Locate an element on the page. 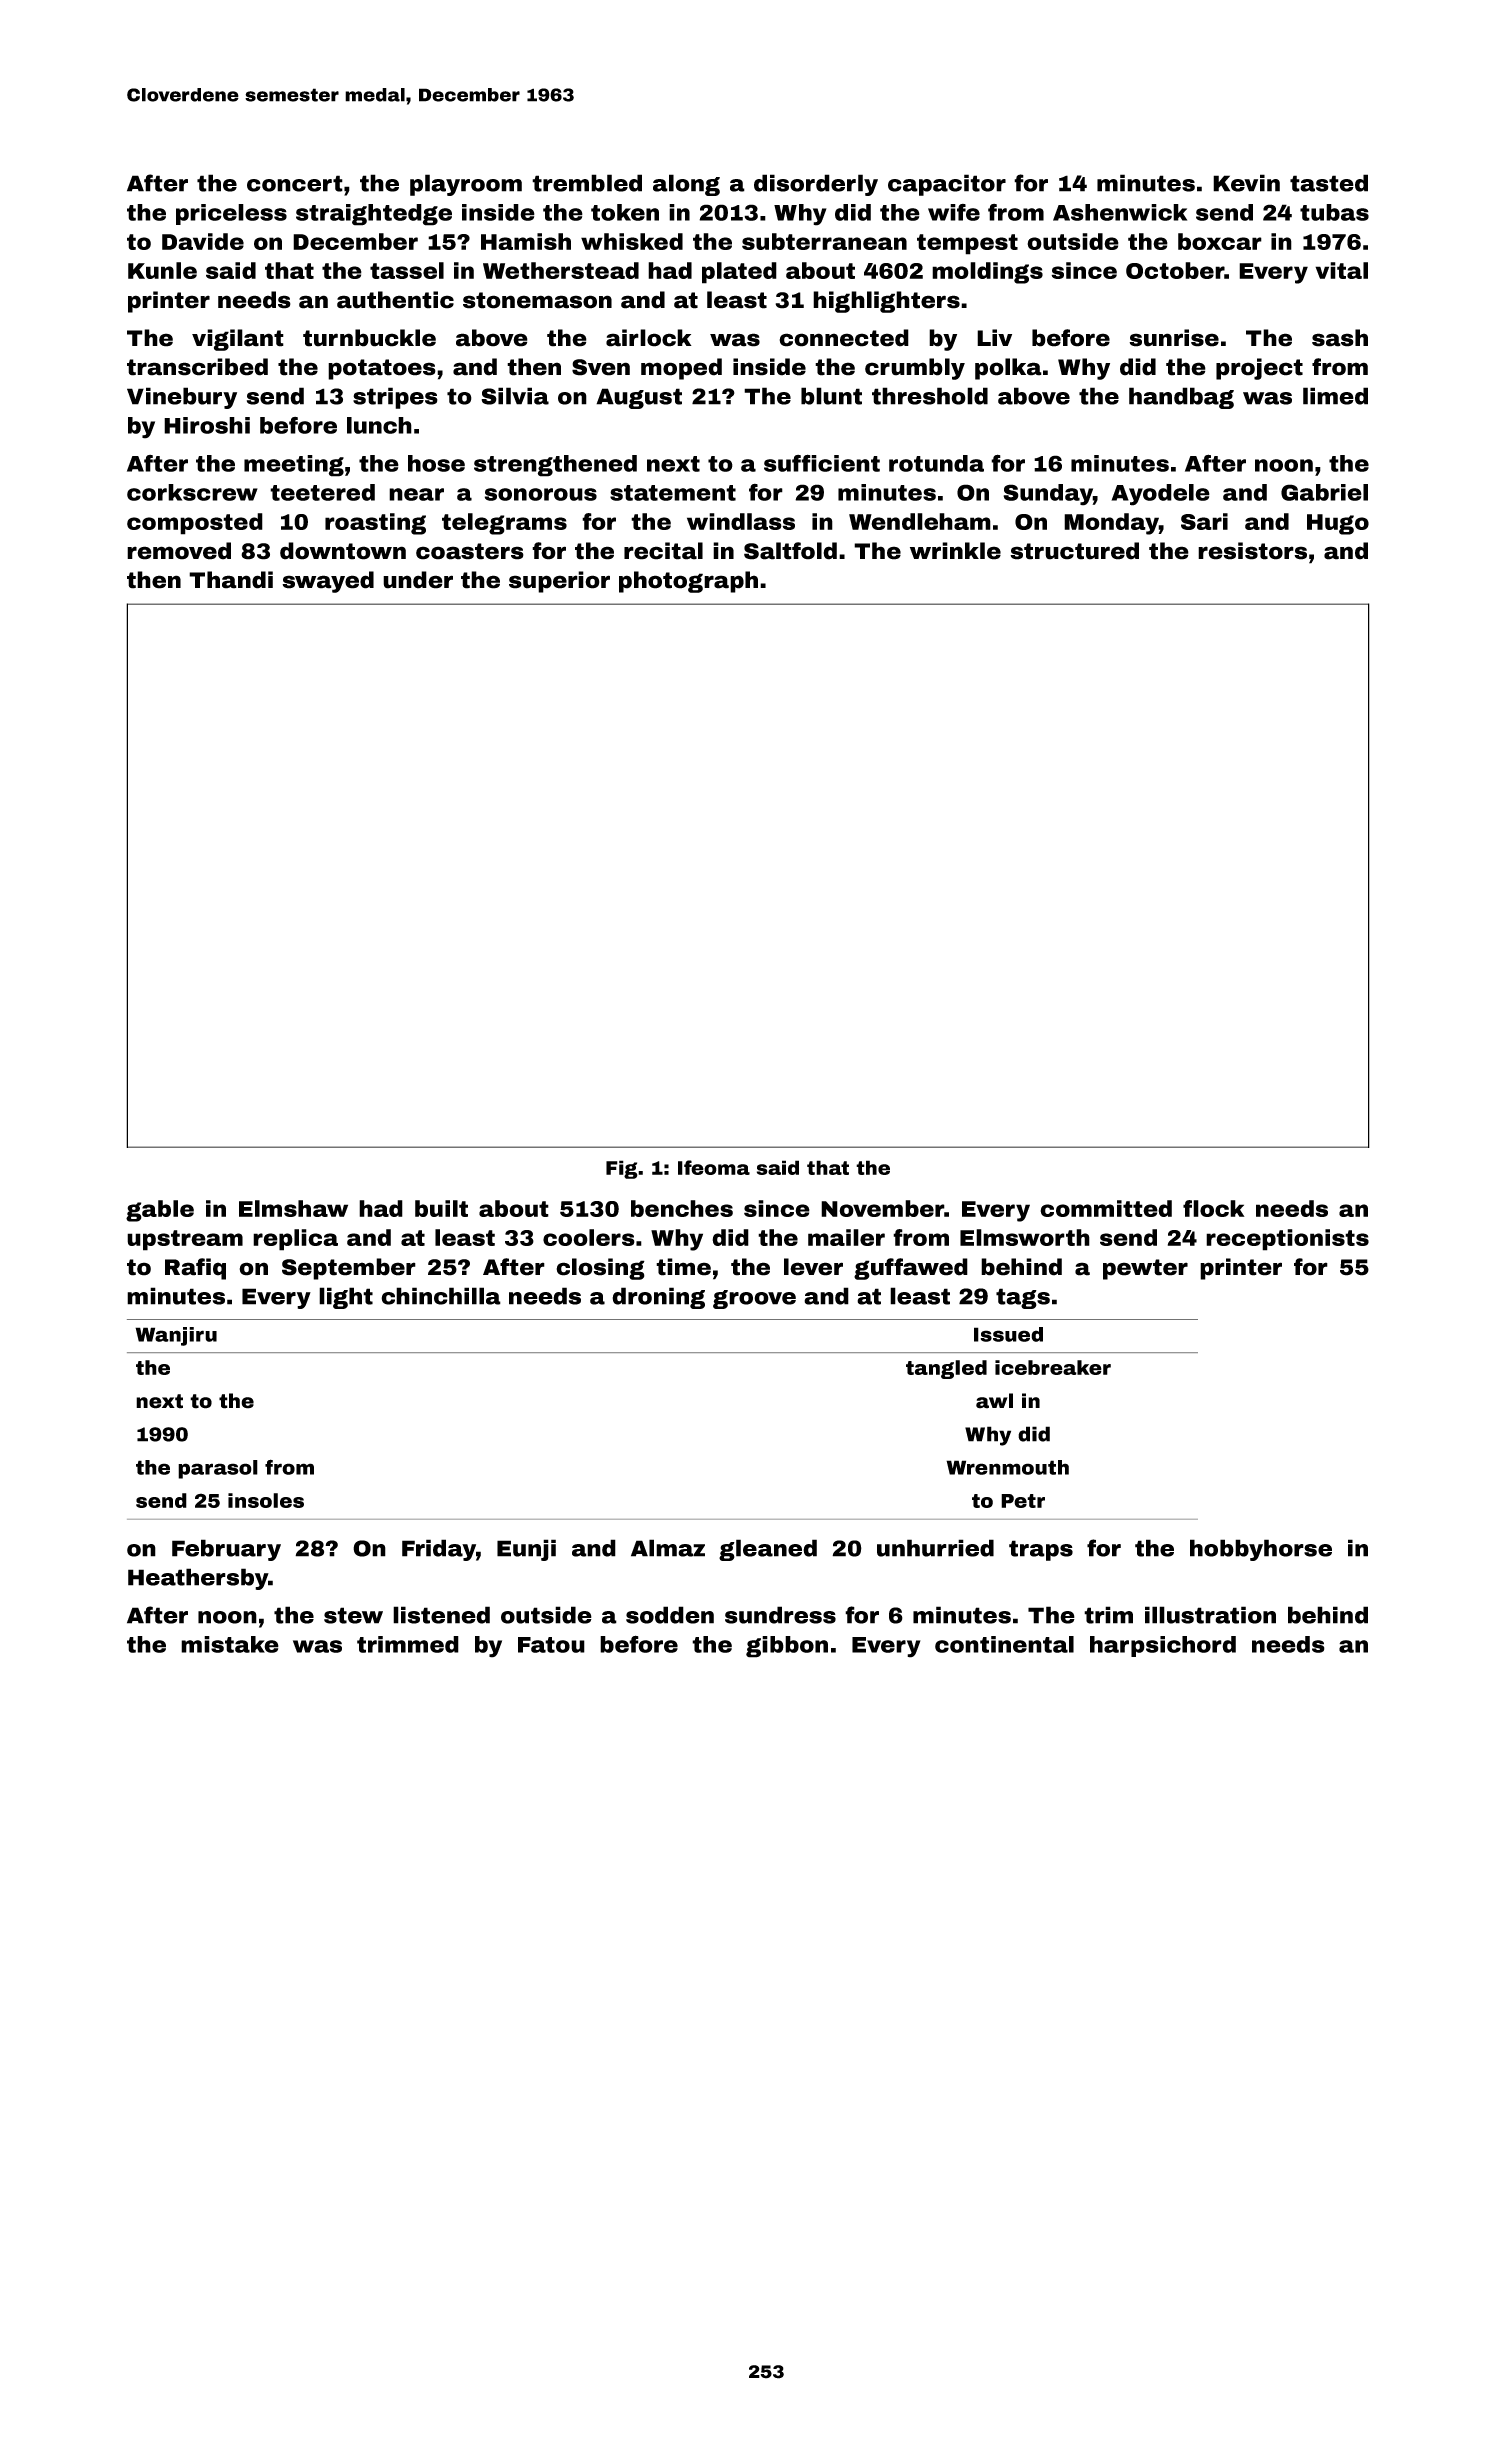  under is located at coordinates (418, 580).
